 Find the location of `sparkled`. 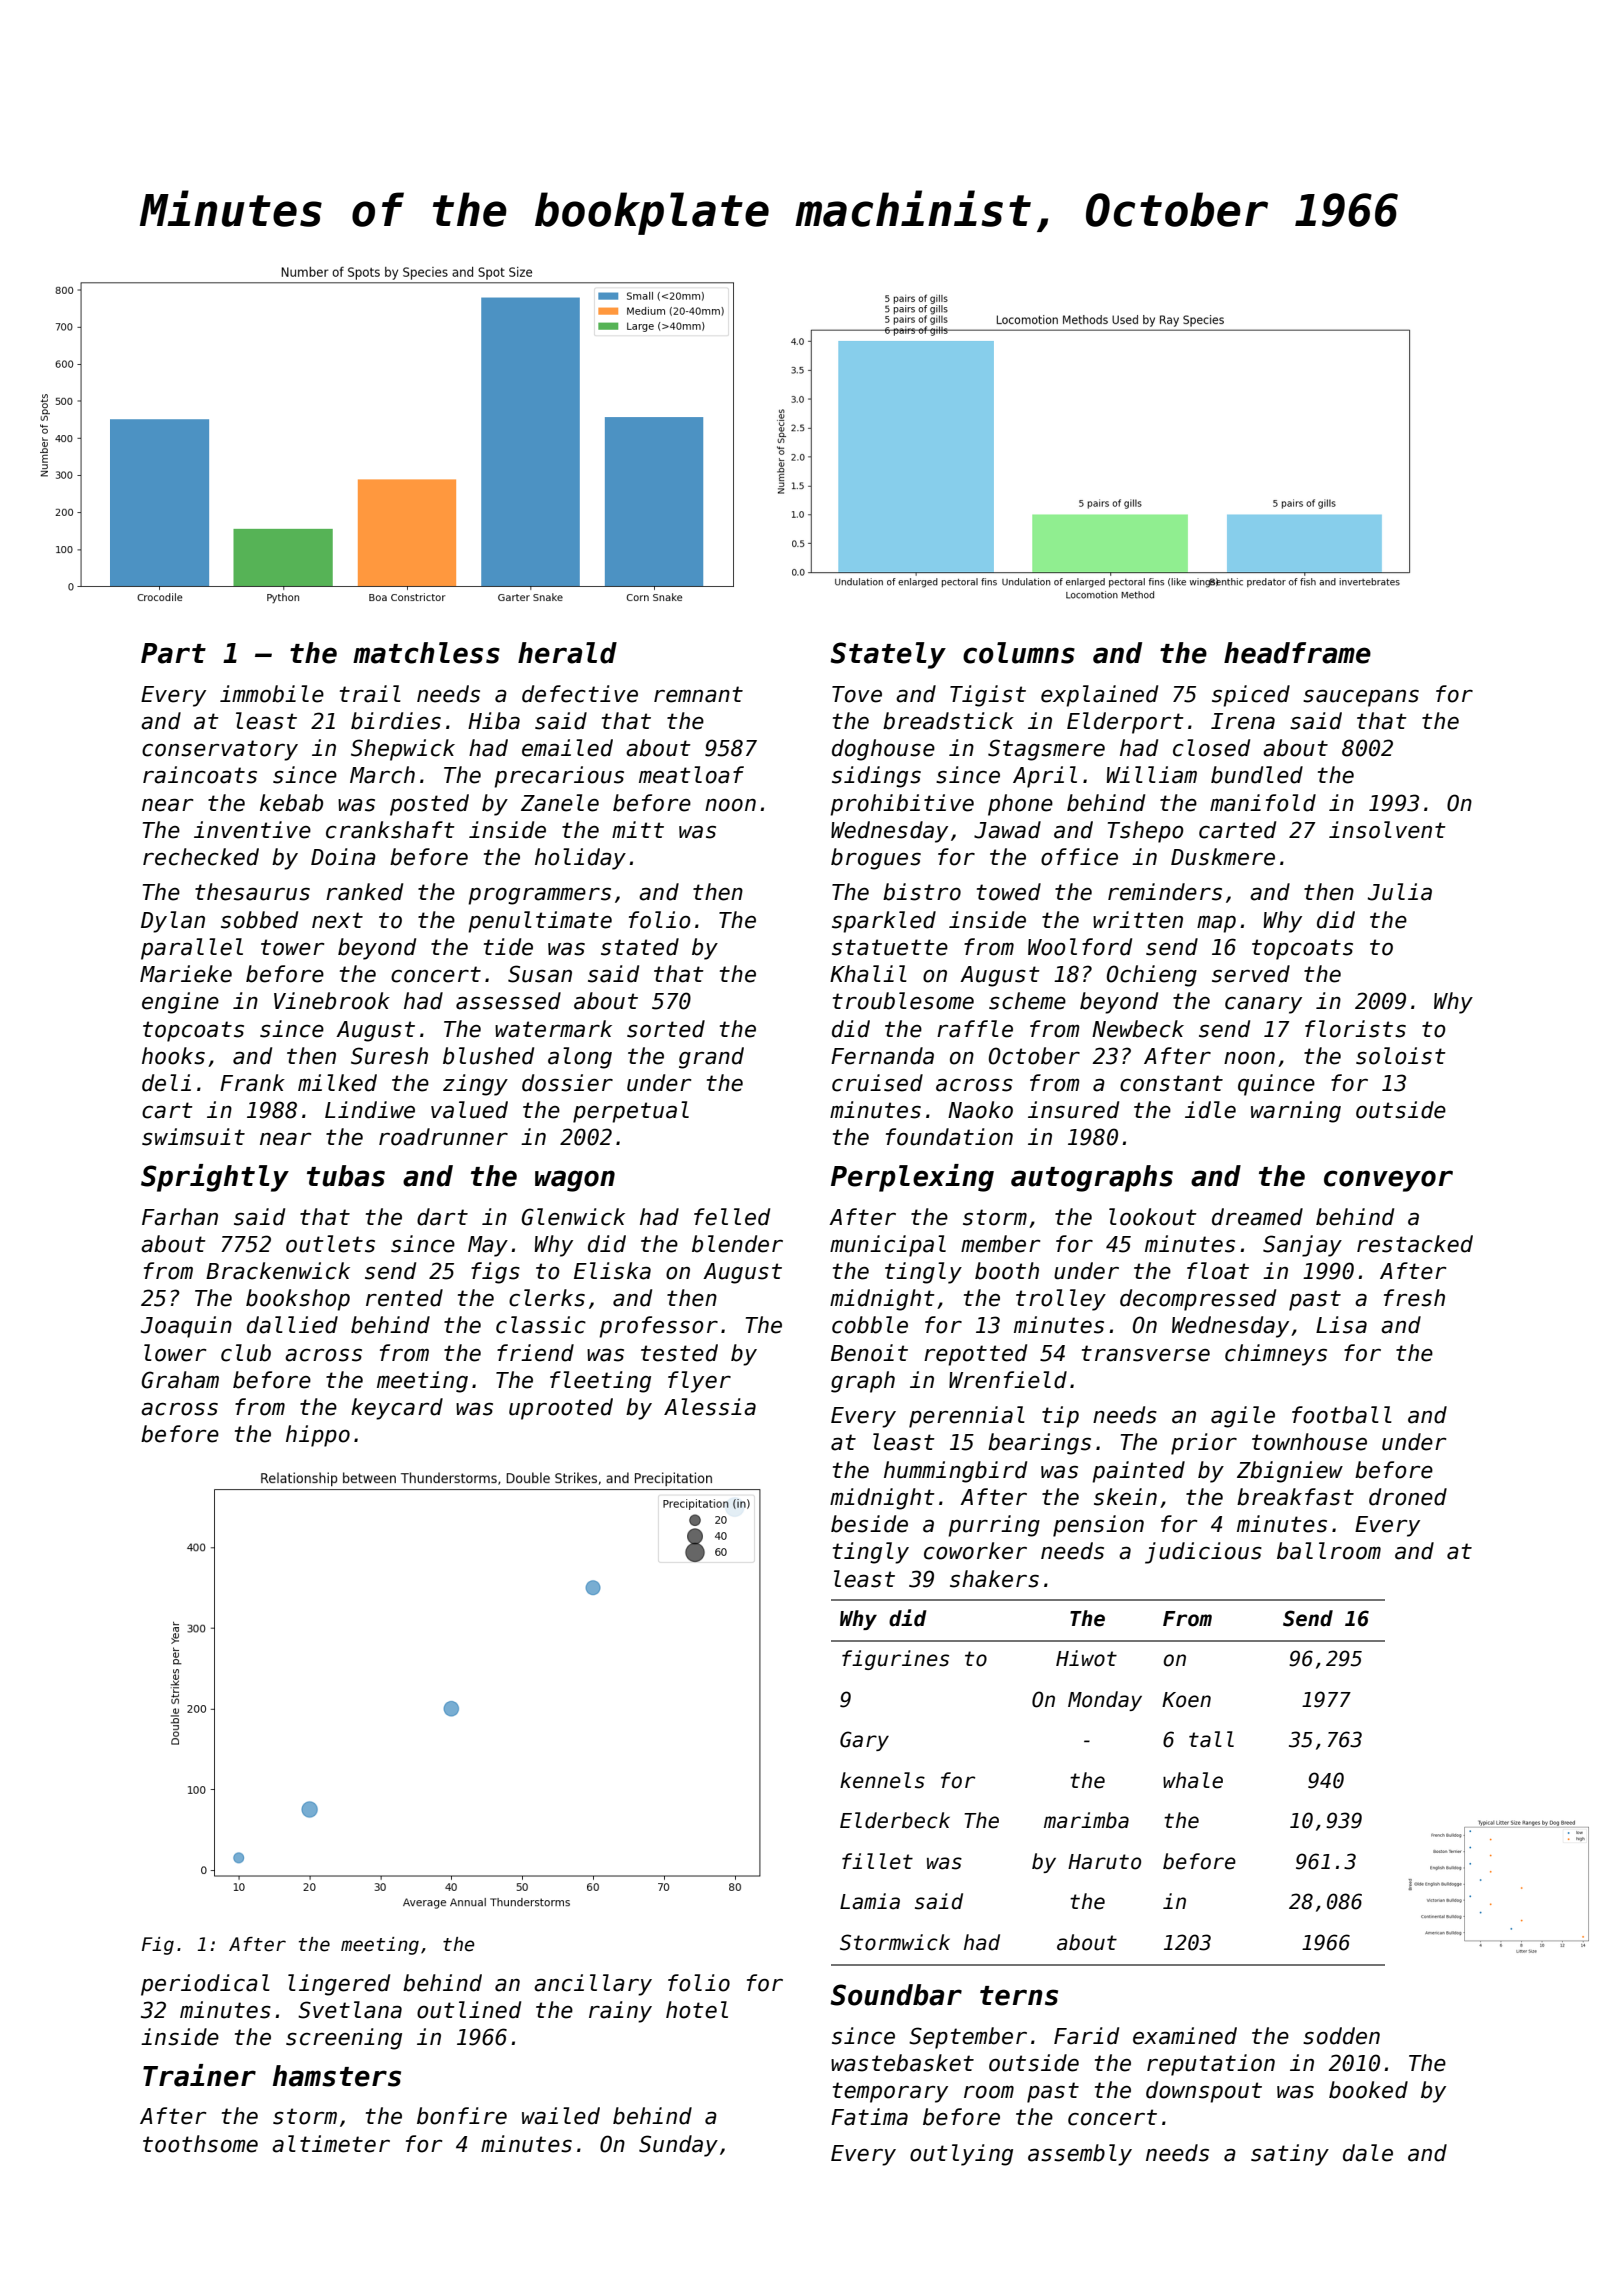

sparkled is located at coordinates (884, 922).
